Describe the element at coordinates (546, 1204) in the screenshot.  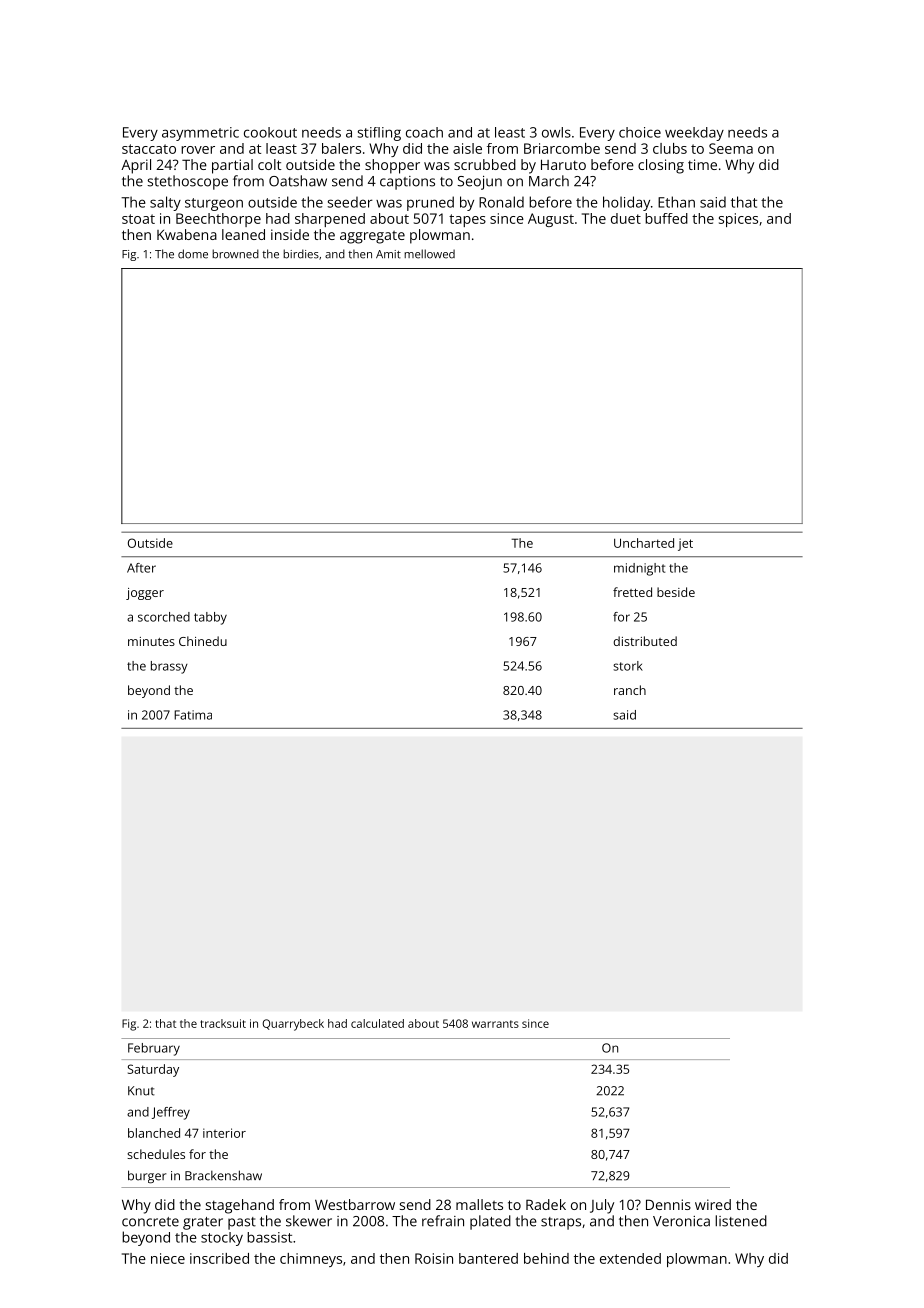
I see `Radek` at that location.
